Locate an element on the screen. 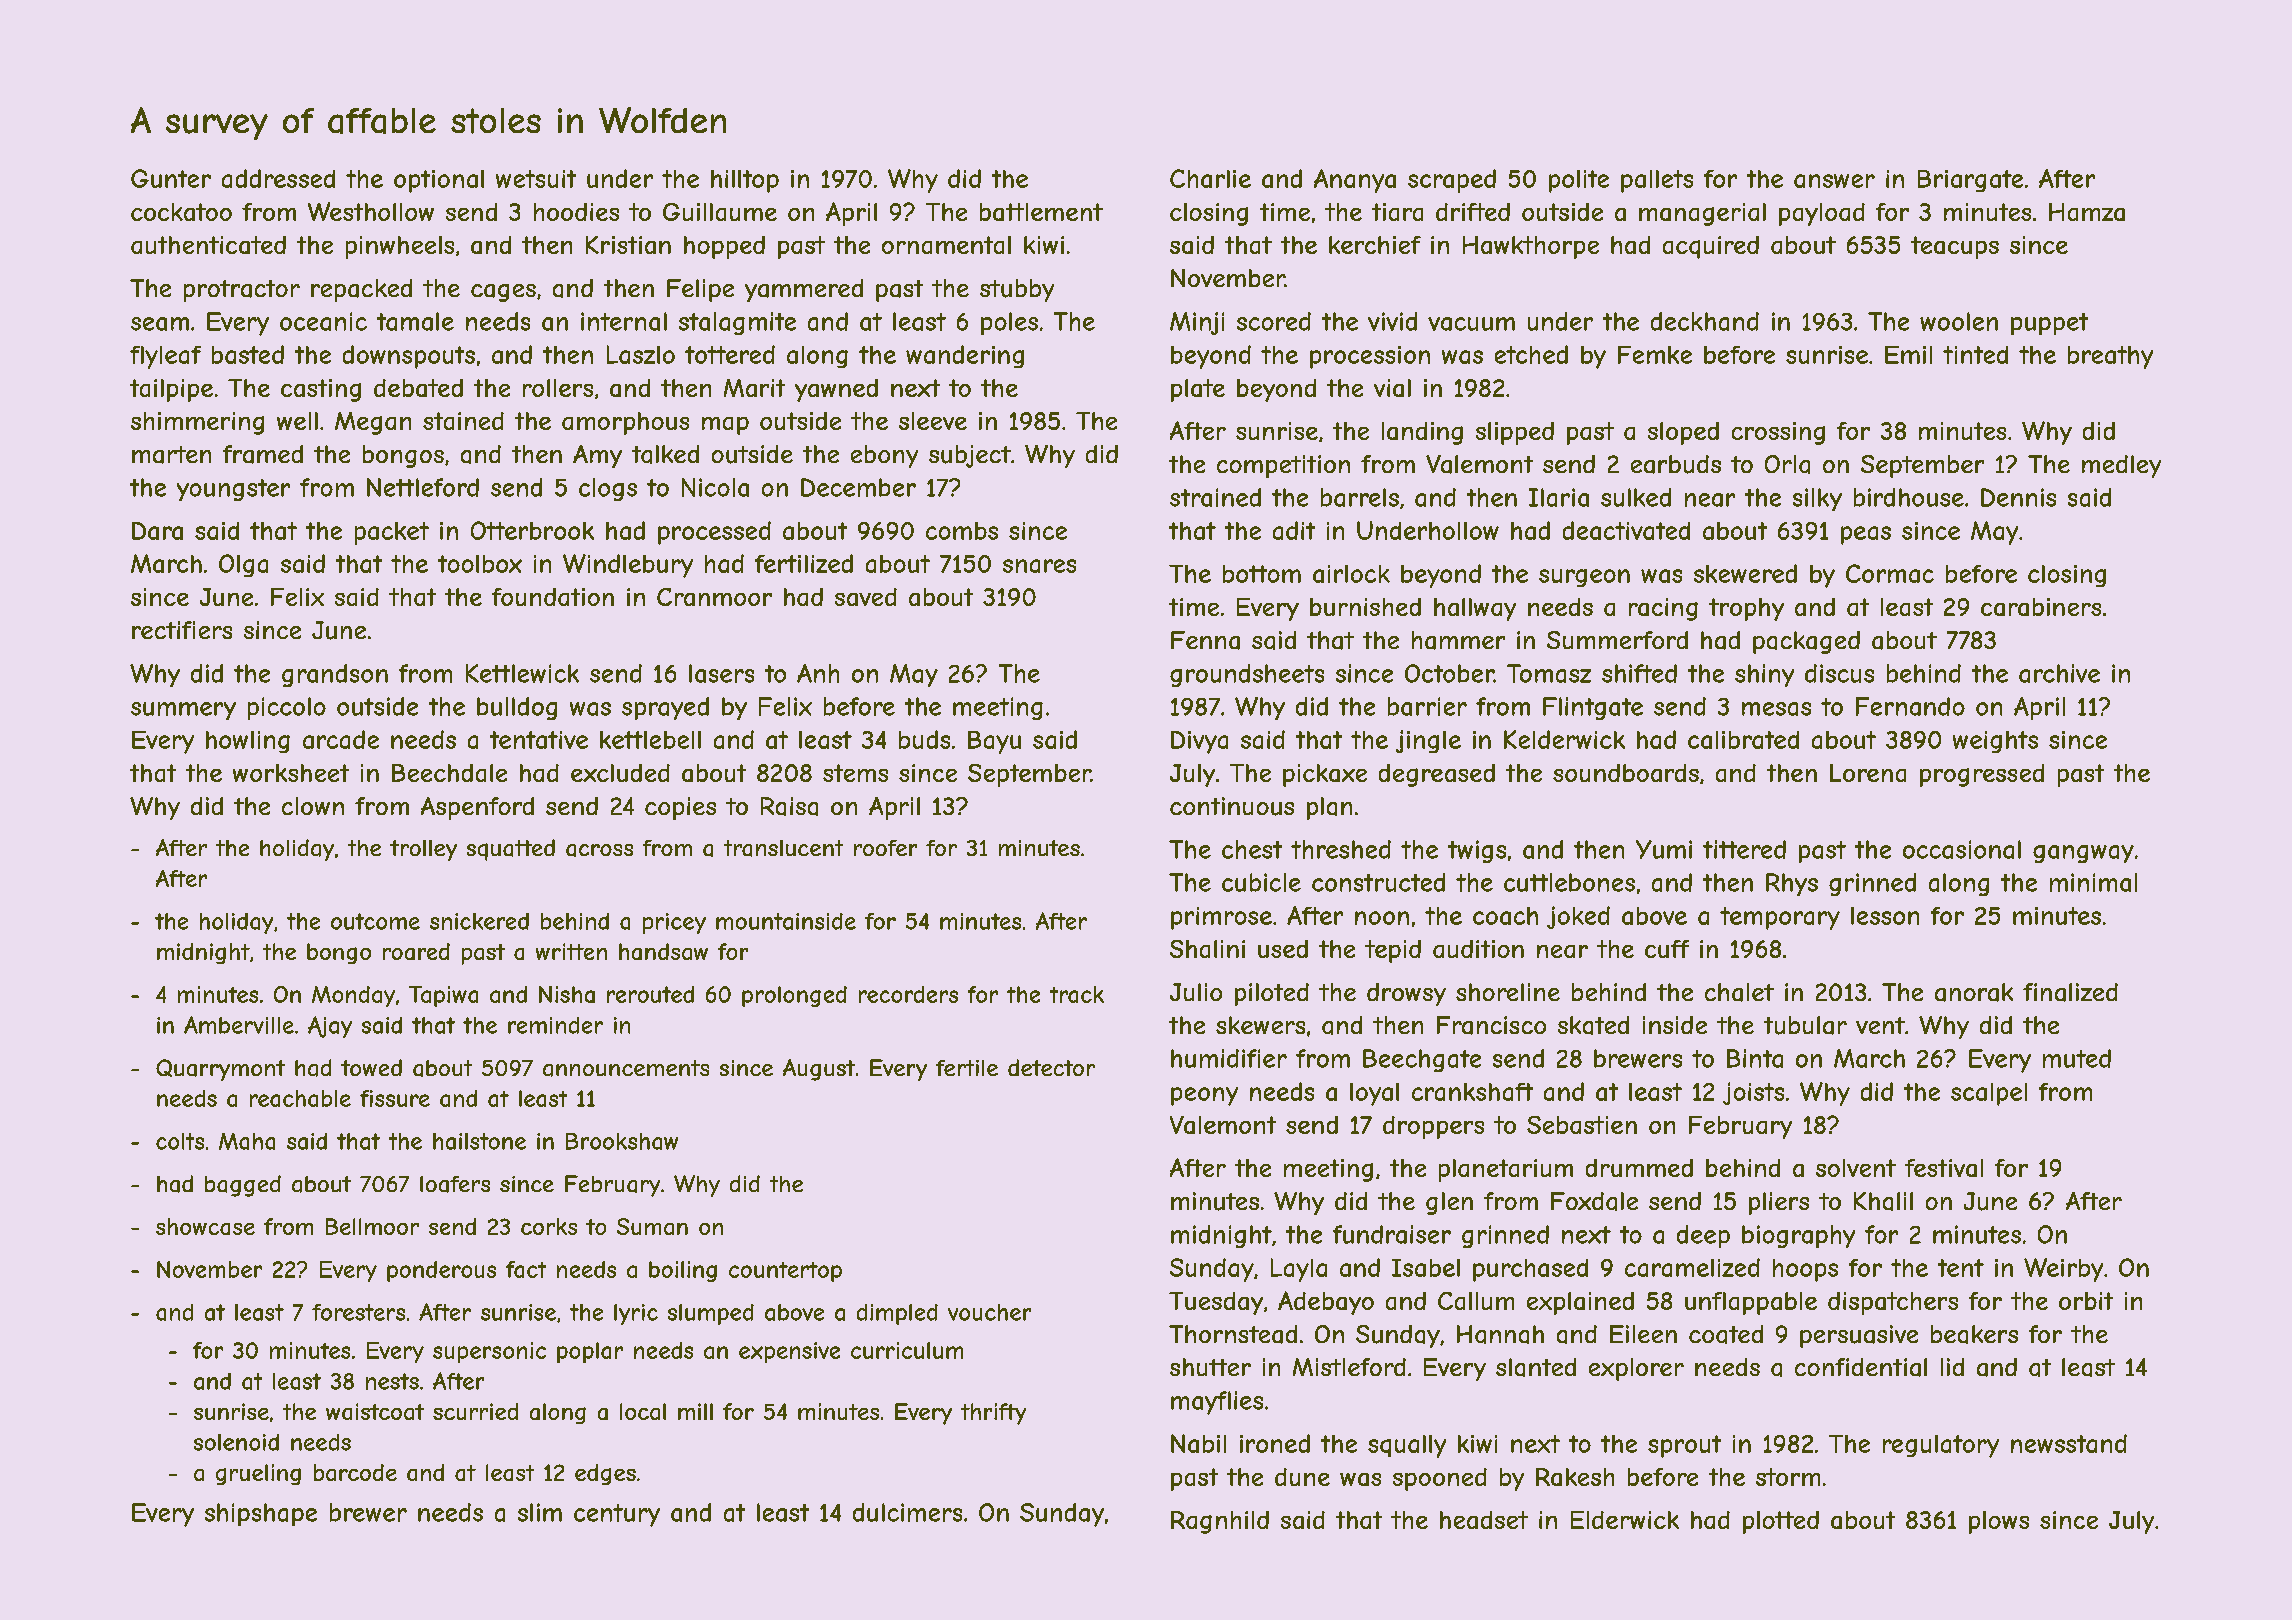  jingle is located at coordinates (1428, 741).
